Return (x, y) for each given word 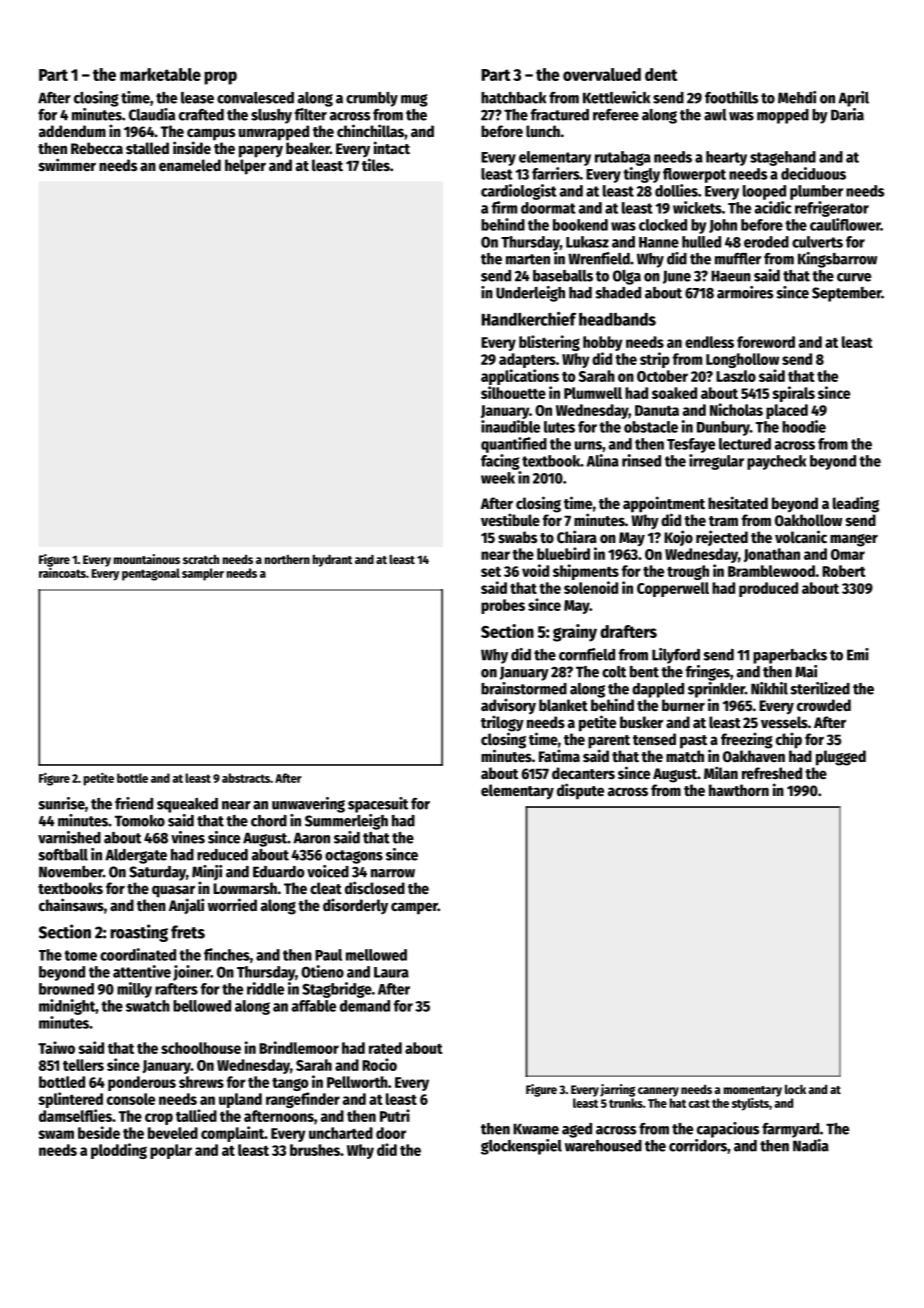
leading (856, 504)
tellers (83, 1065)
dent (661, 74)
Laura (391, 972)
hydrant (332, 560)
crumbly (372, 99)
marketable (160, 74)
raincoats (62, 573)
